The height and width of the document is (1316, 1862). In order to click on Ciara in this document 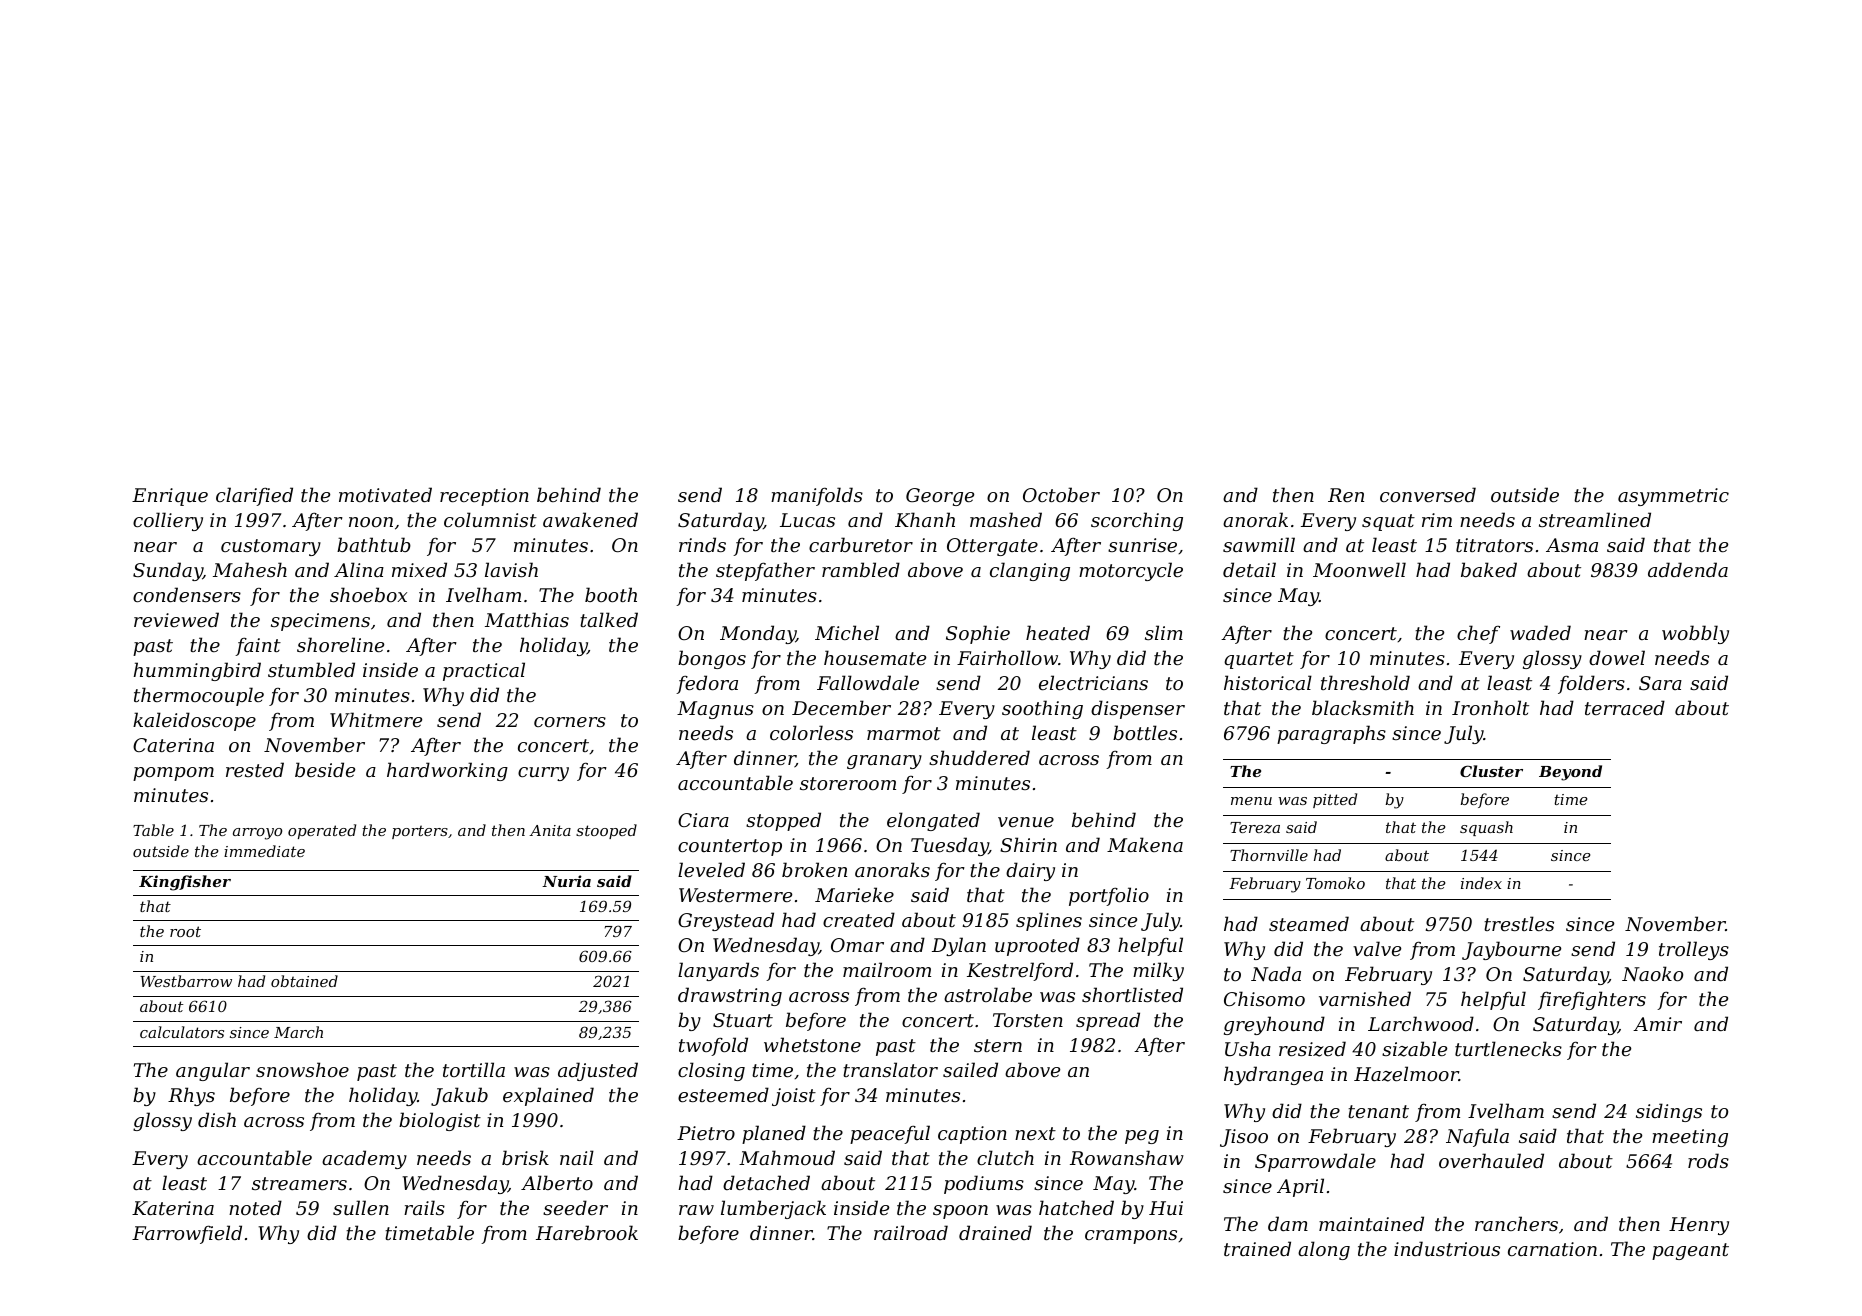, I will do `click(703, 820)`.
